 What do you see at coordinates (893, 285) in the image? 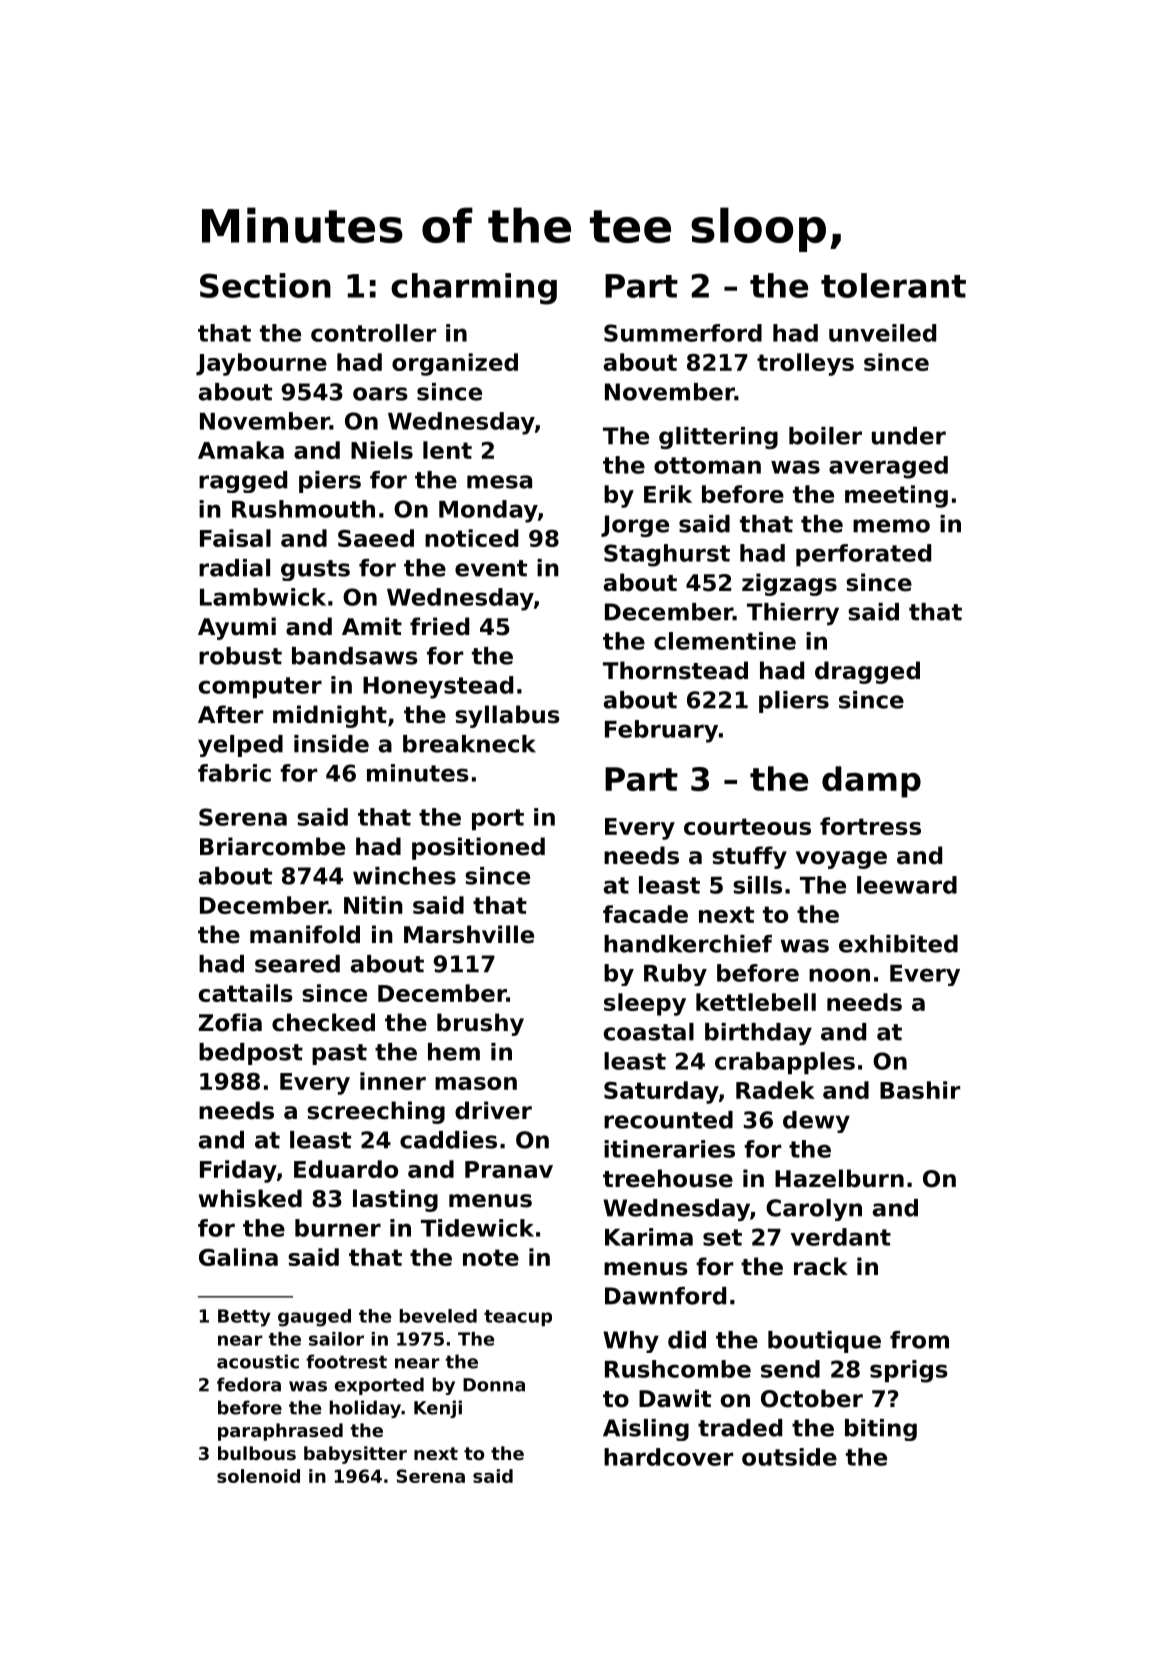
I see `tolerant` at bounding box center [893, 285].
